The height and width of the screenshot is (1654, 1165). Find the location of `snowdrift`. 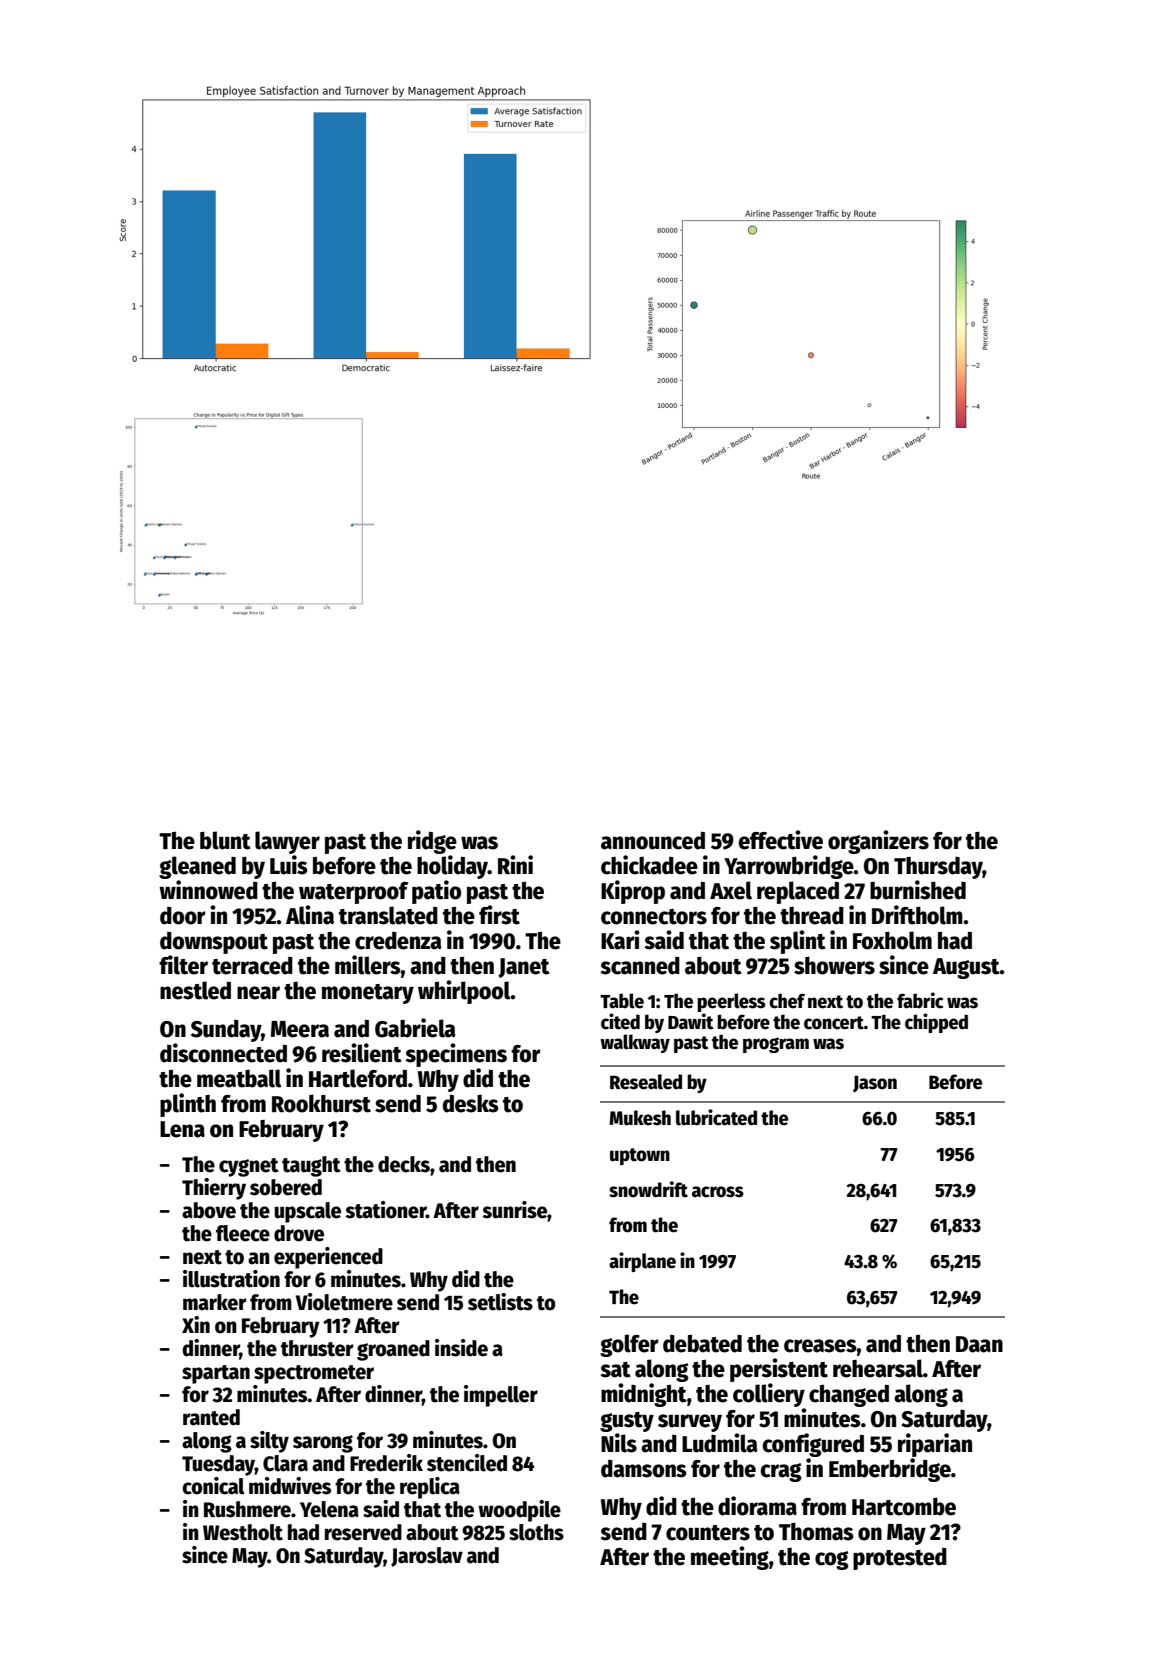

snowdrift is located at coordinates (648, 1189).
